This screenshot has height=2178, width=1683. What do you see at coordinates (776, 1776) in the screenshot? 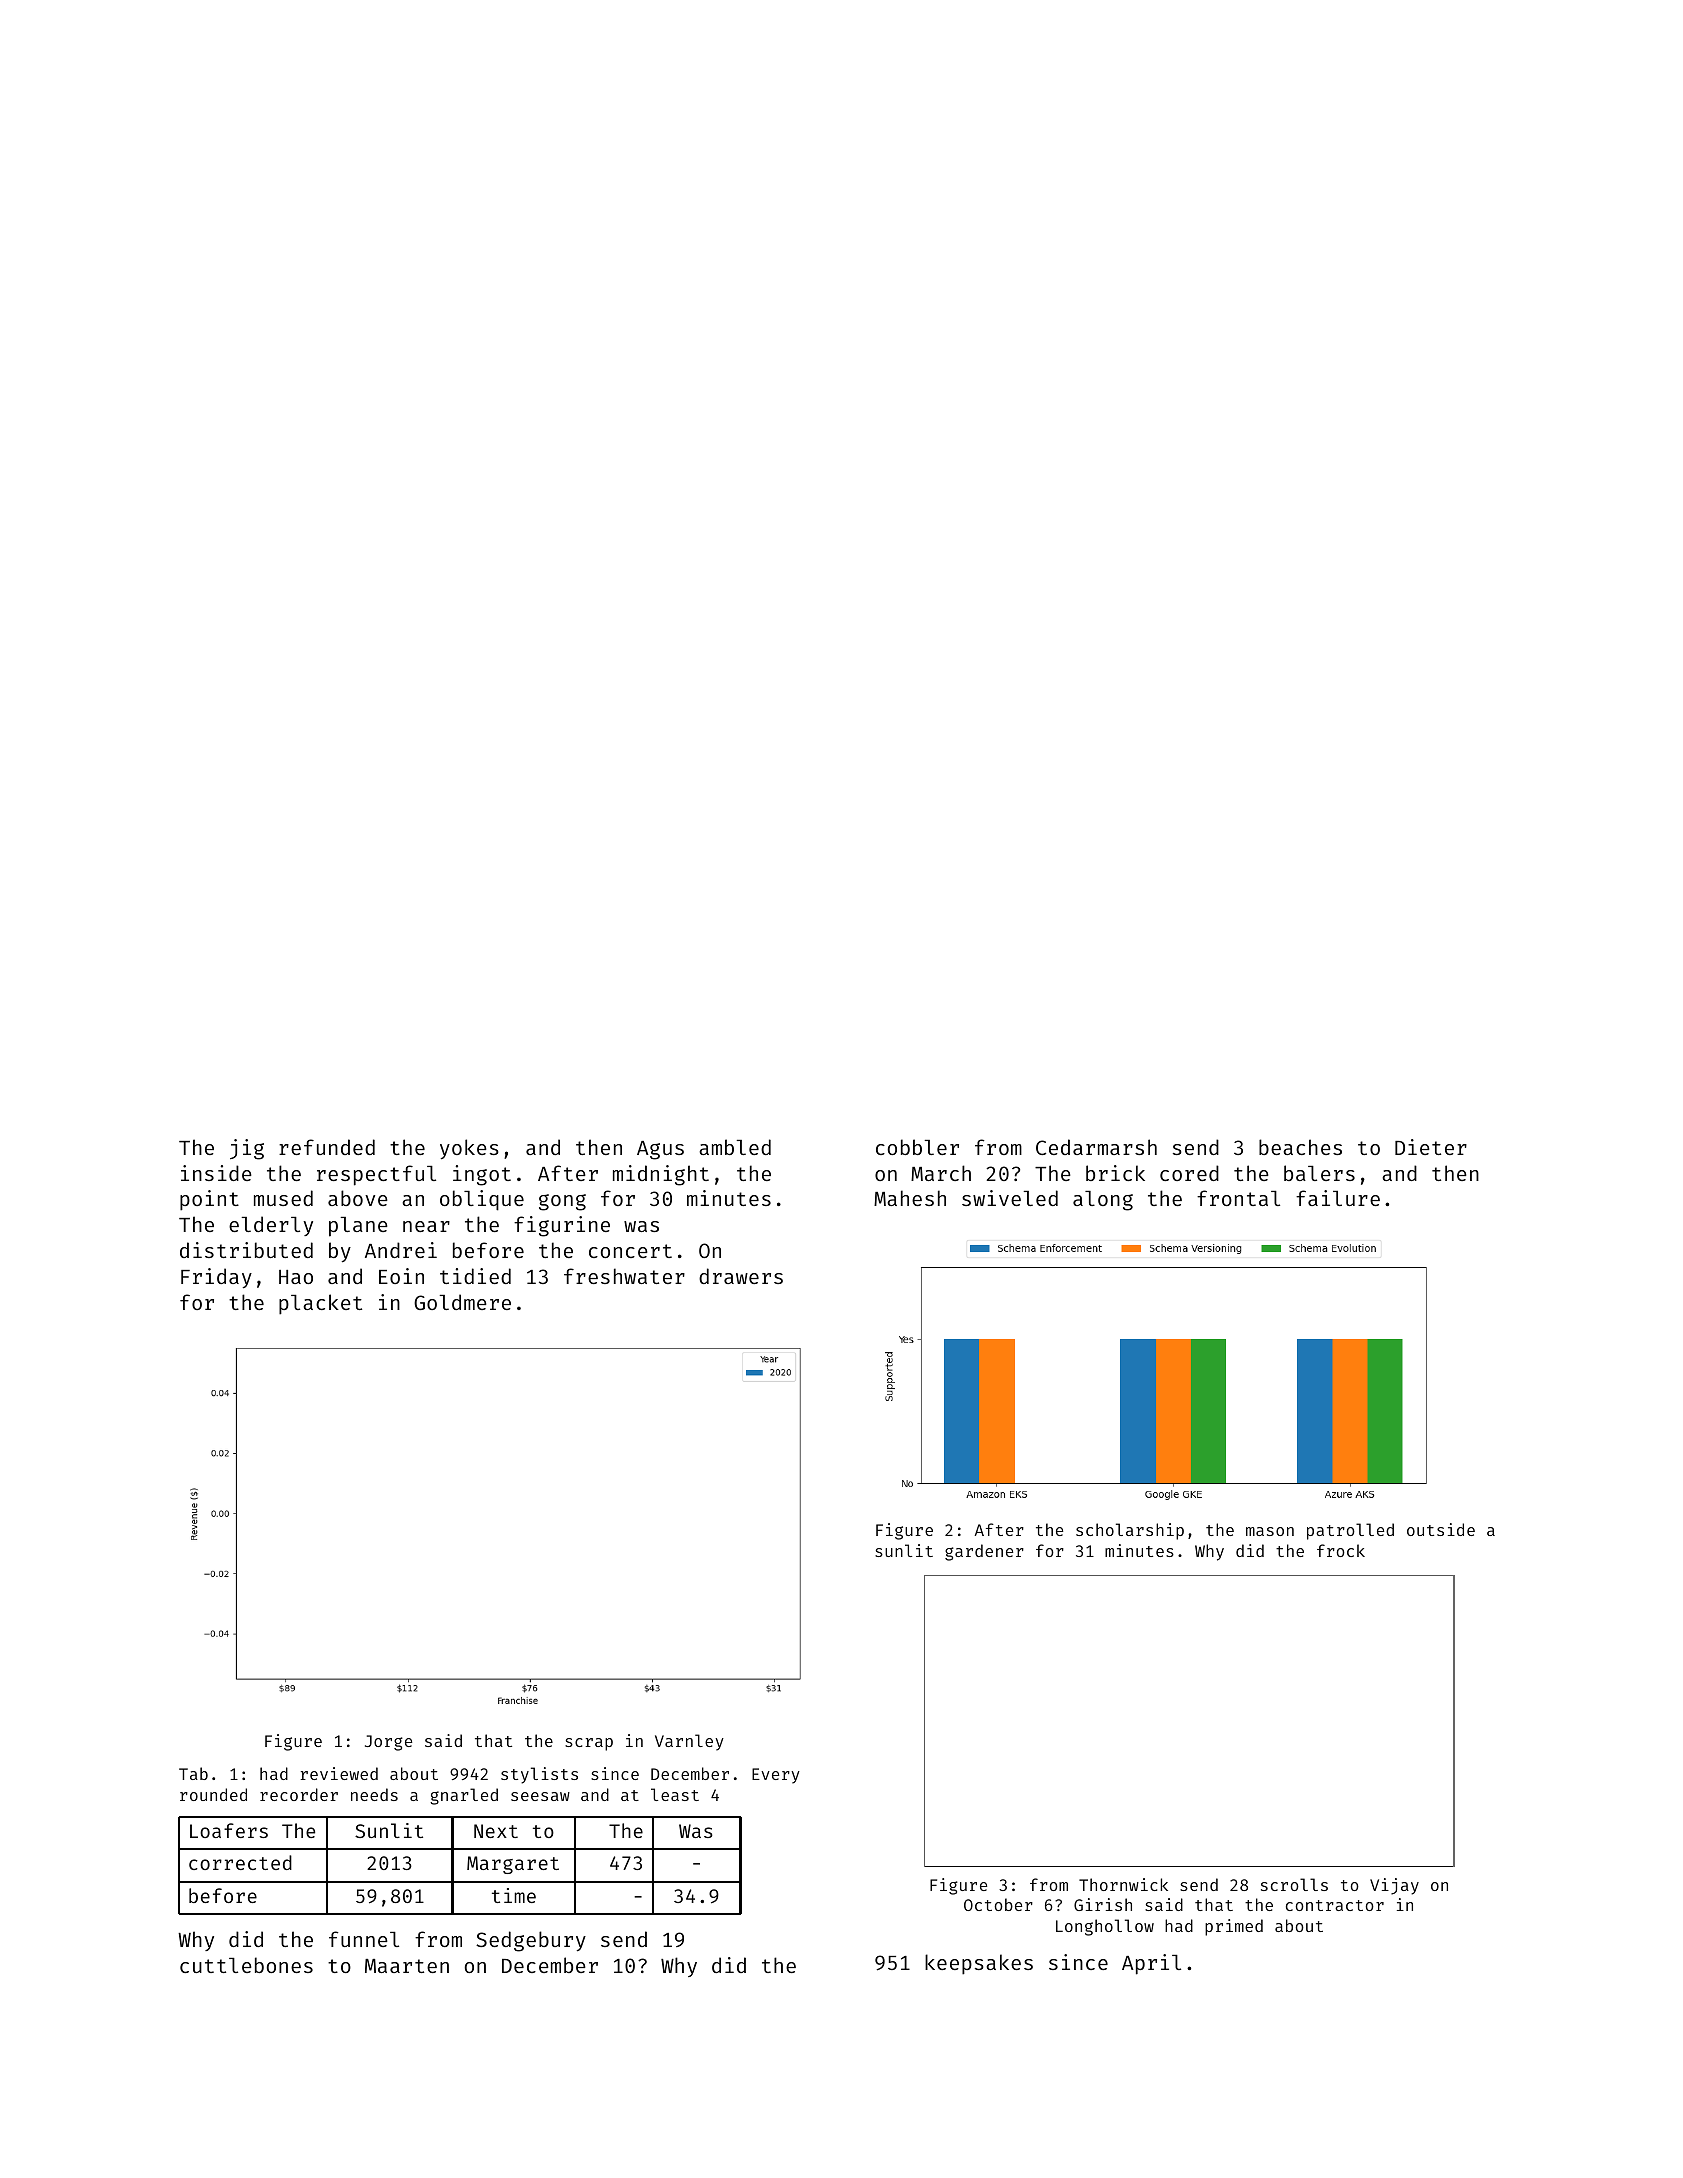
I see `Every` at bounding box center [776, 1776].
